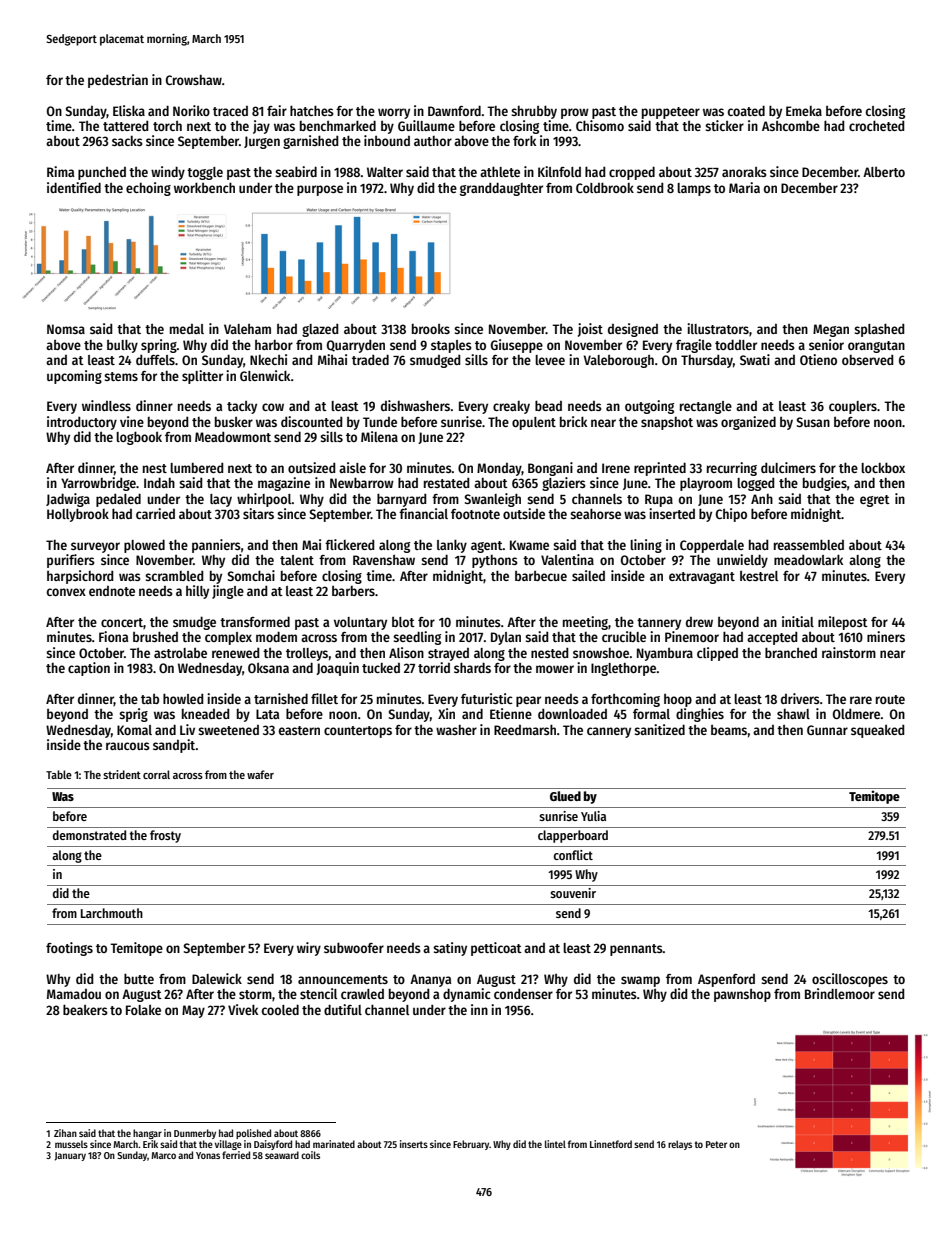 This screenshot has height=1233, width=952. I want to click on mussels, so click(71, 1144).
